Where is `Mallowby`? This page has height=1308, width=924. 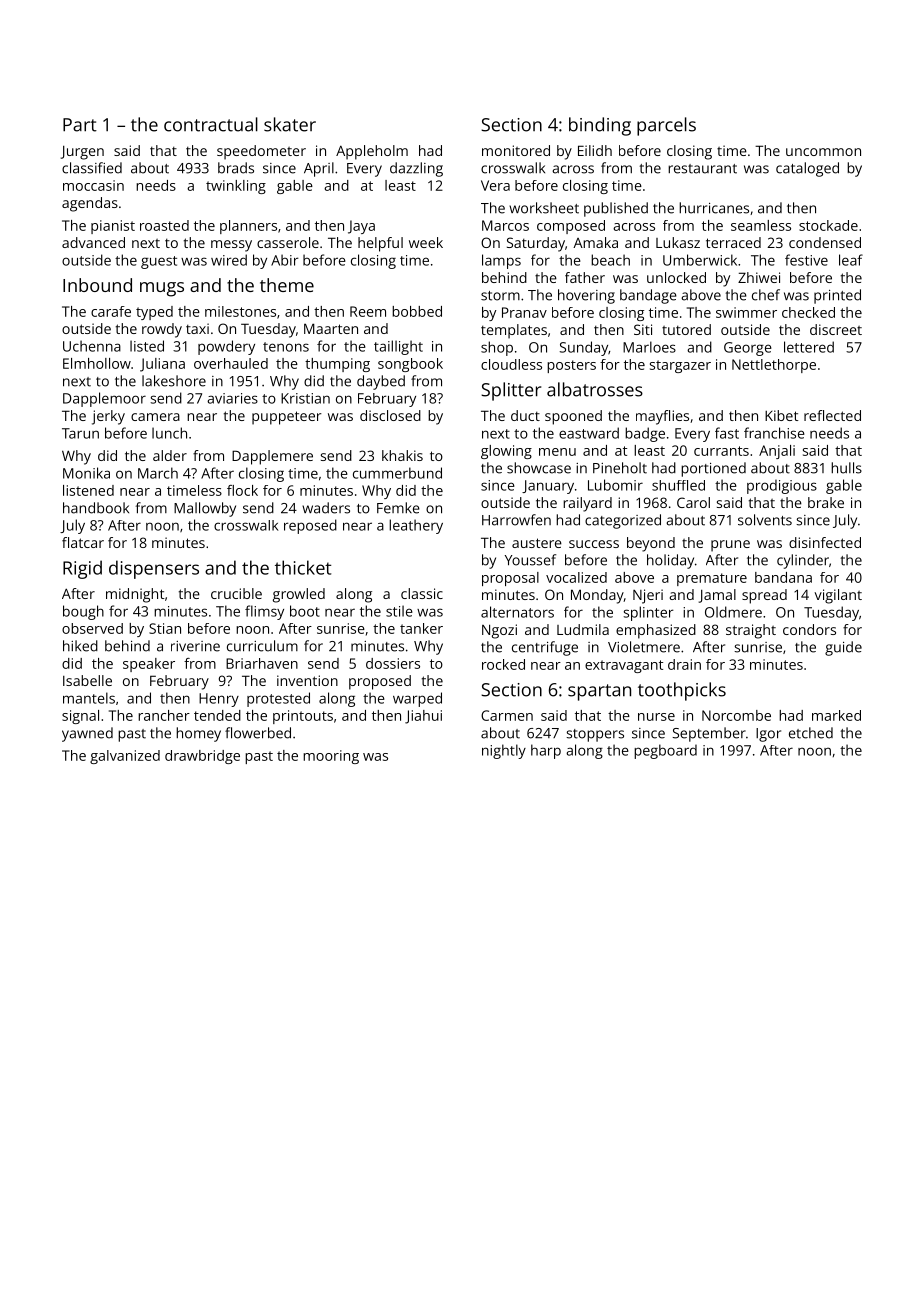
Mallowby is located at coordinates (205, 509).
